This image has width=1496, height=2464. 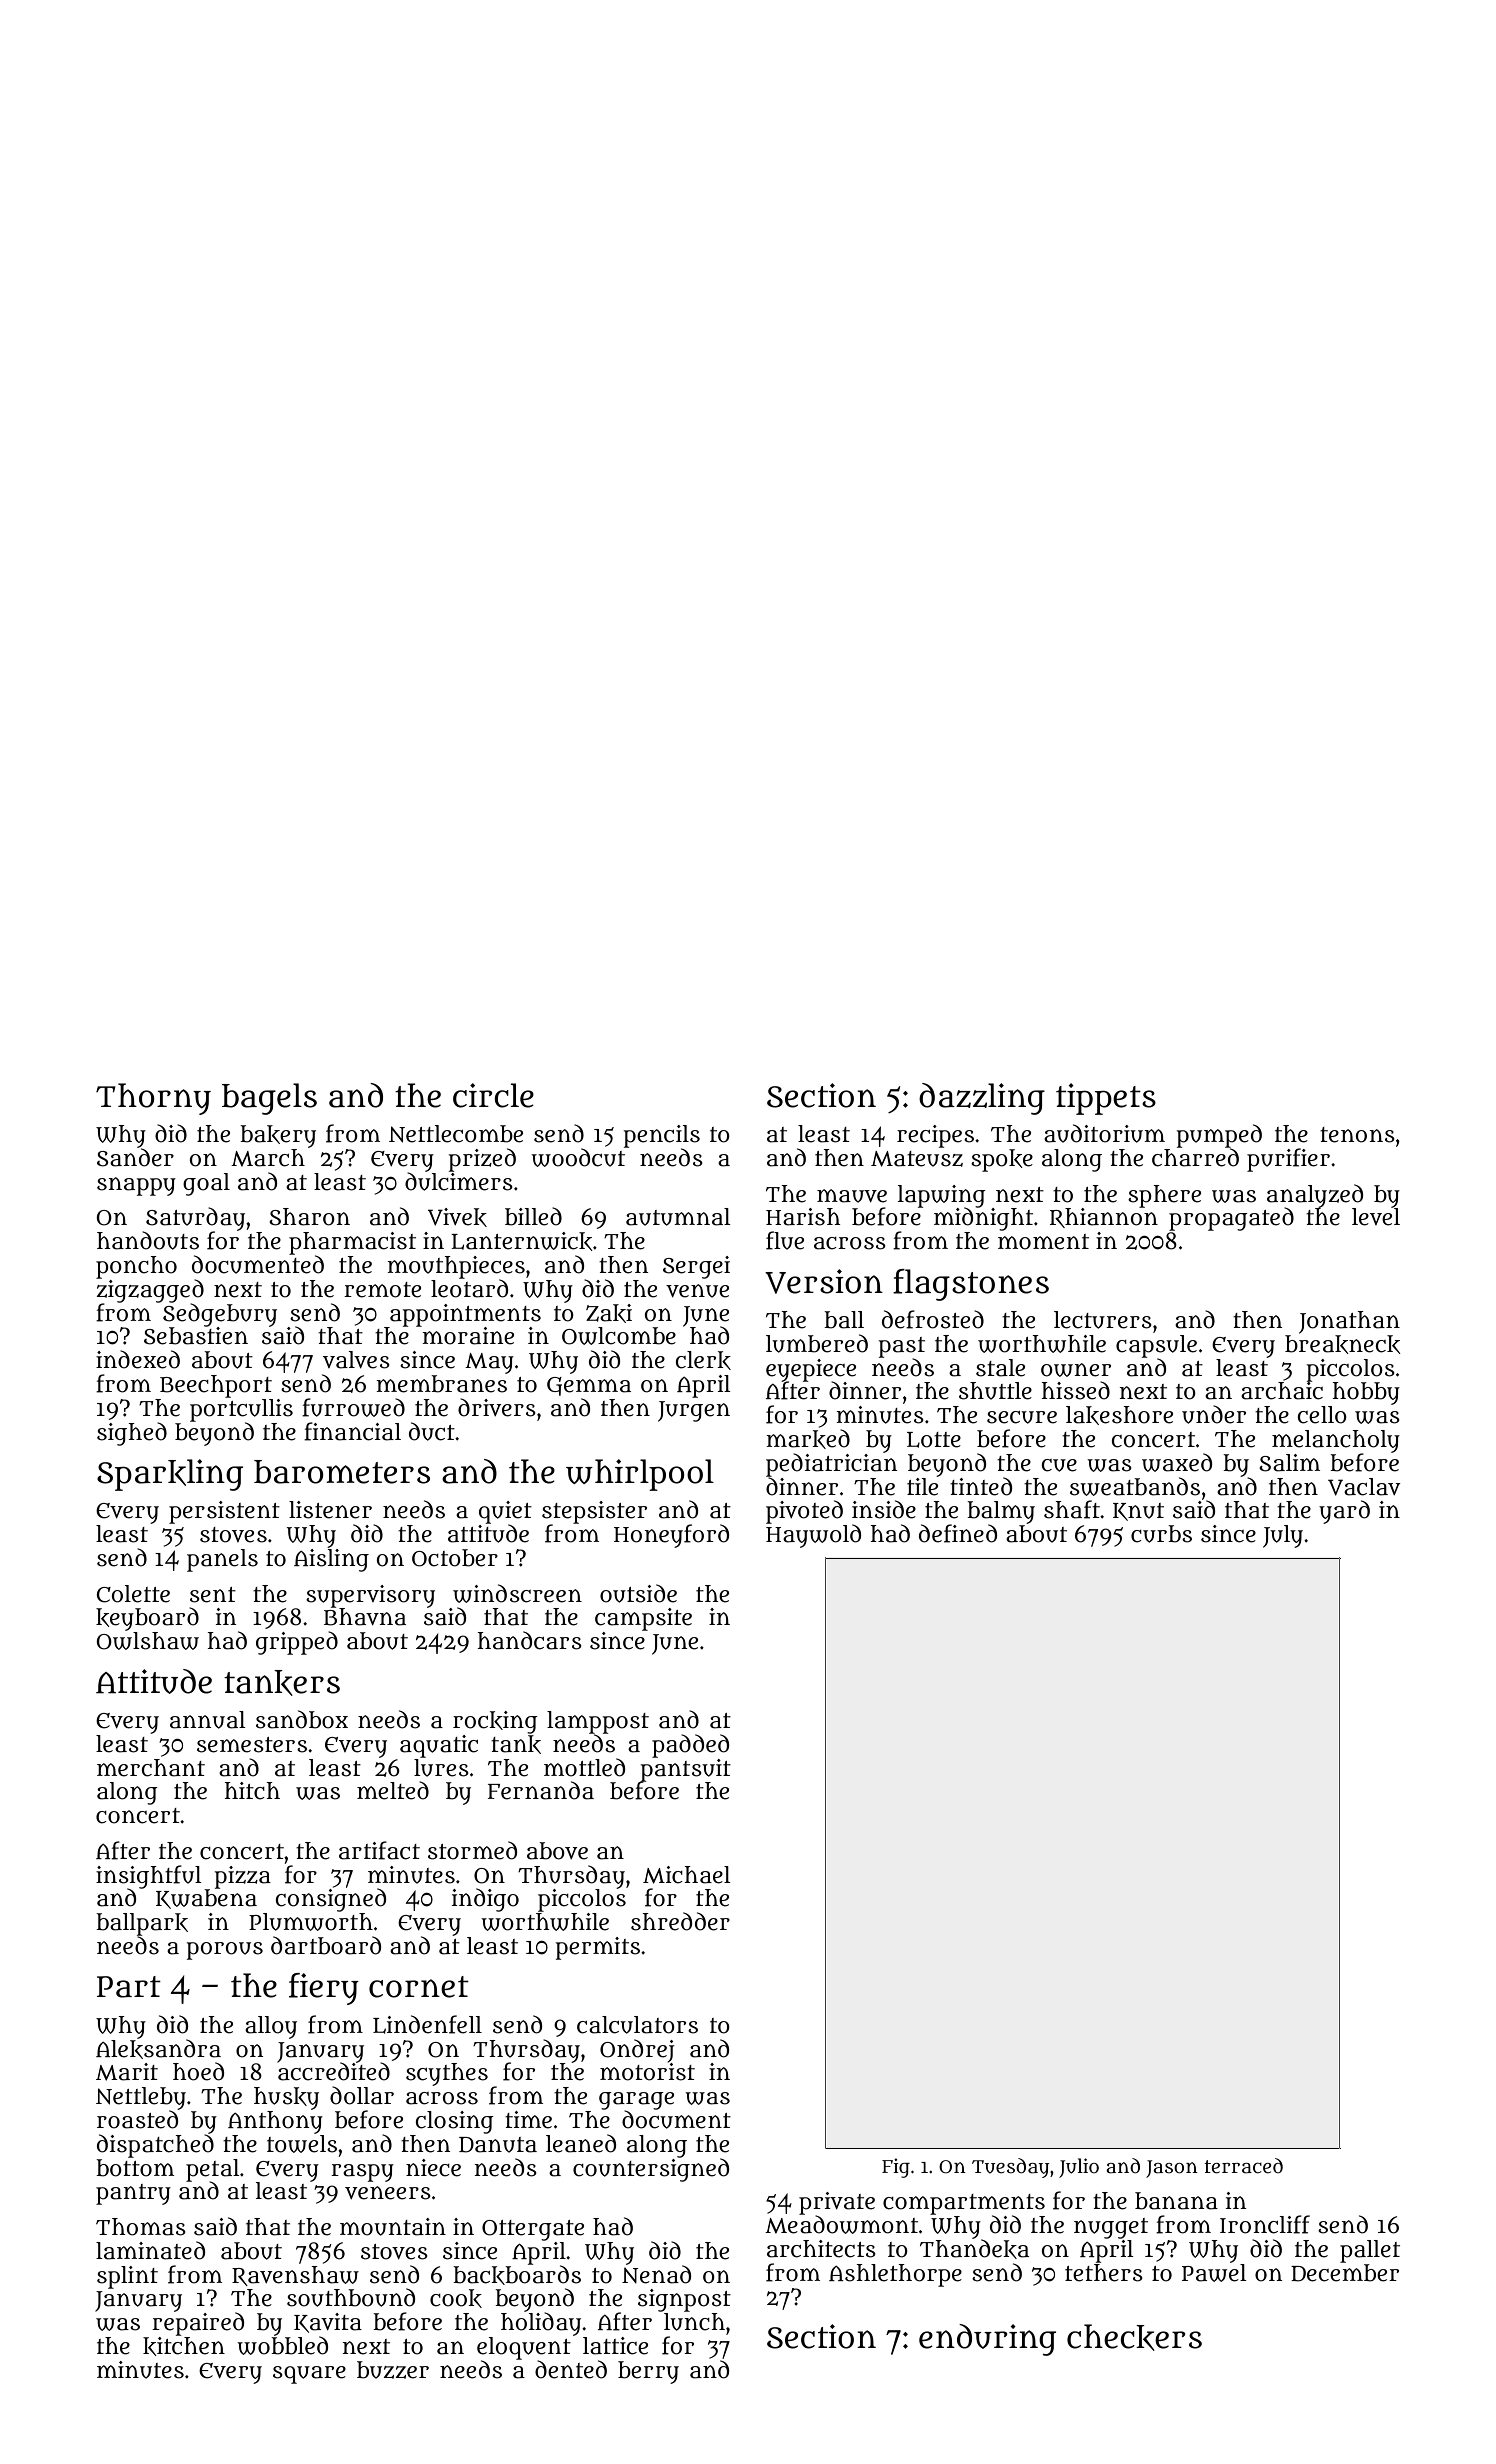 I want to click on Nenad, so click(x=656, y=2274).
